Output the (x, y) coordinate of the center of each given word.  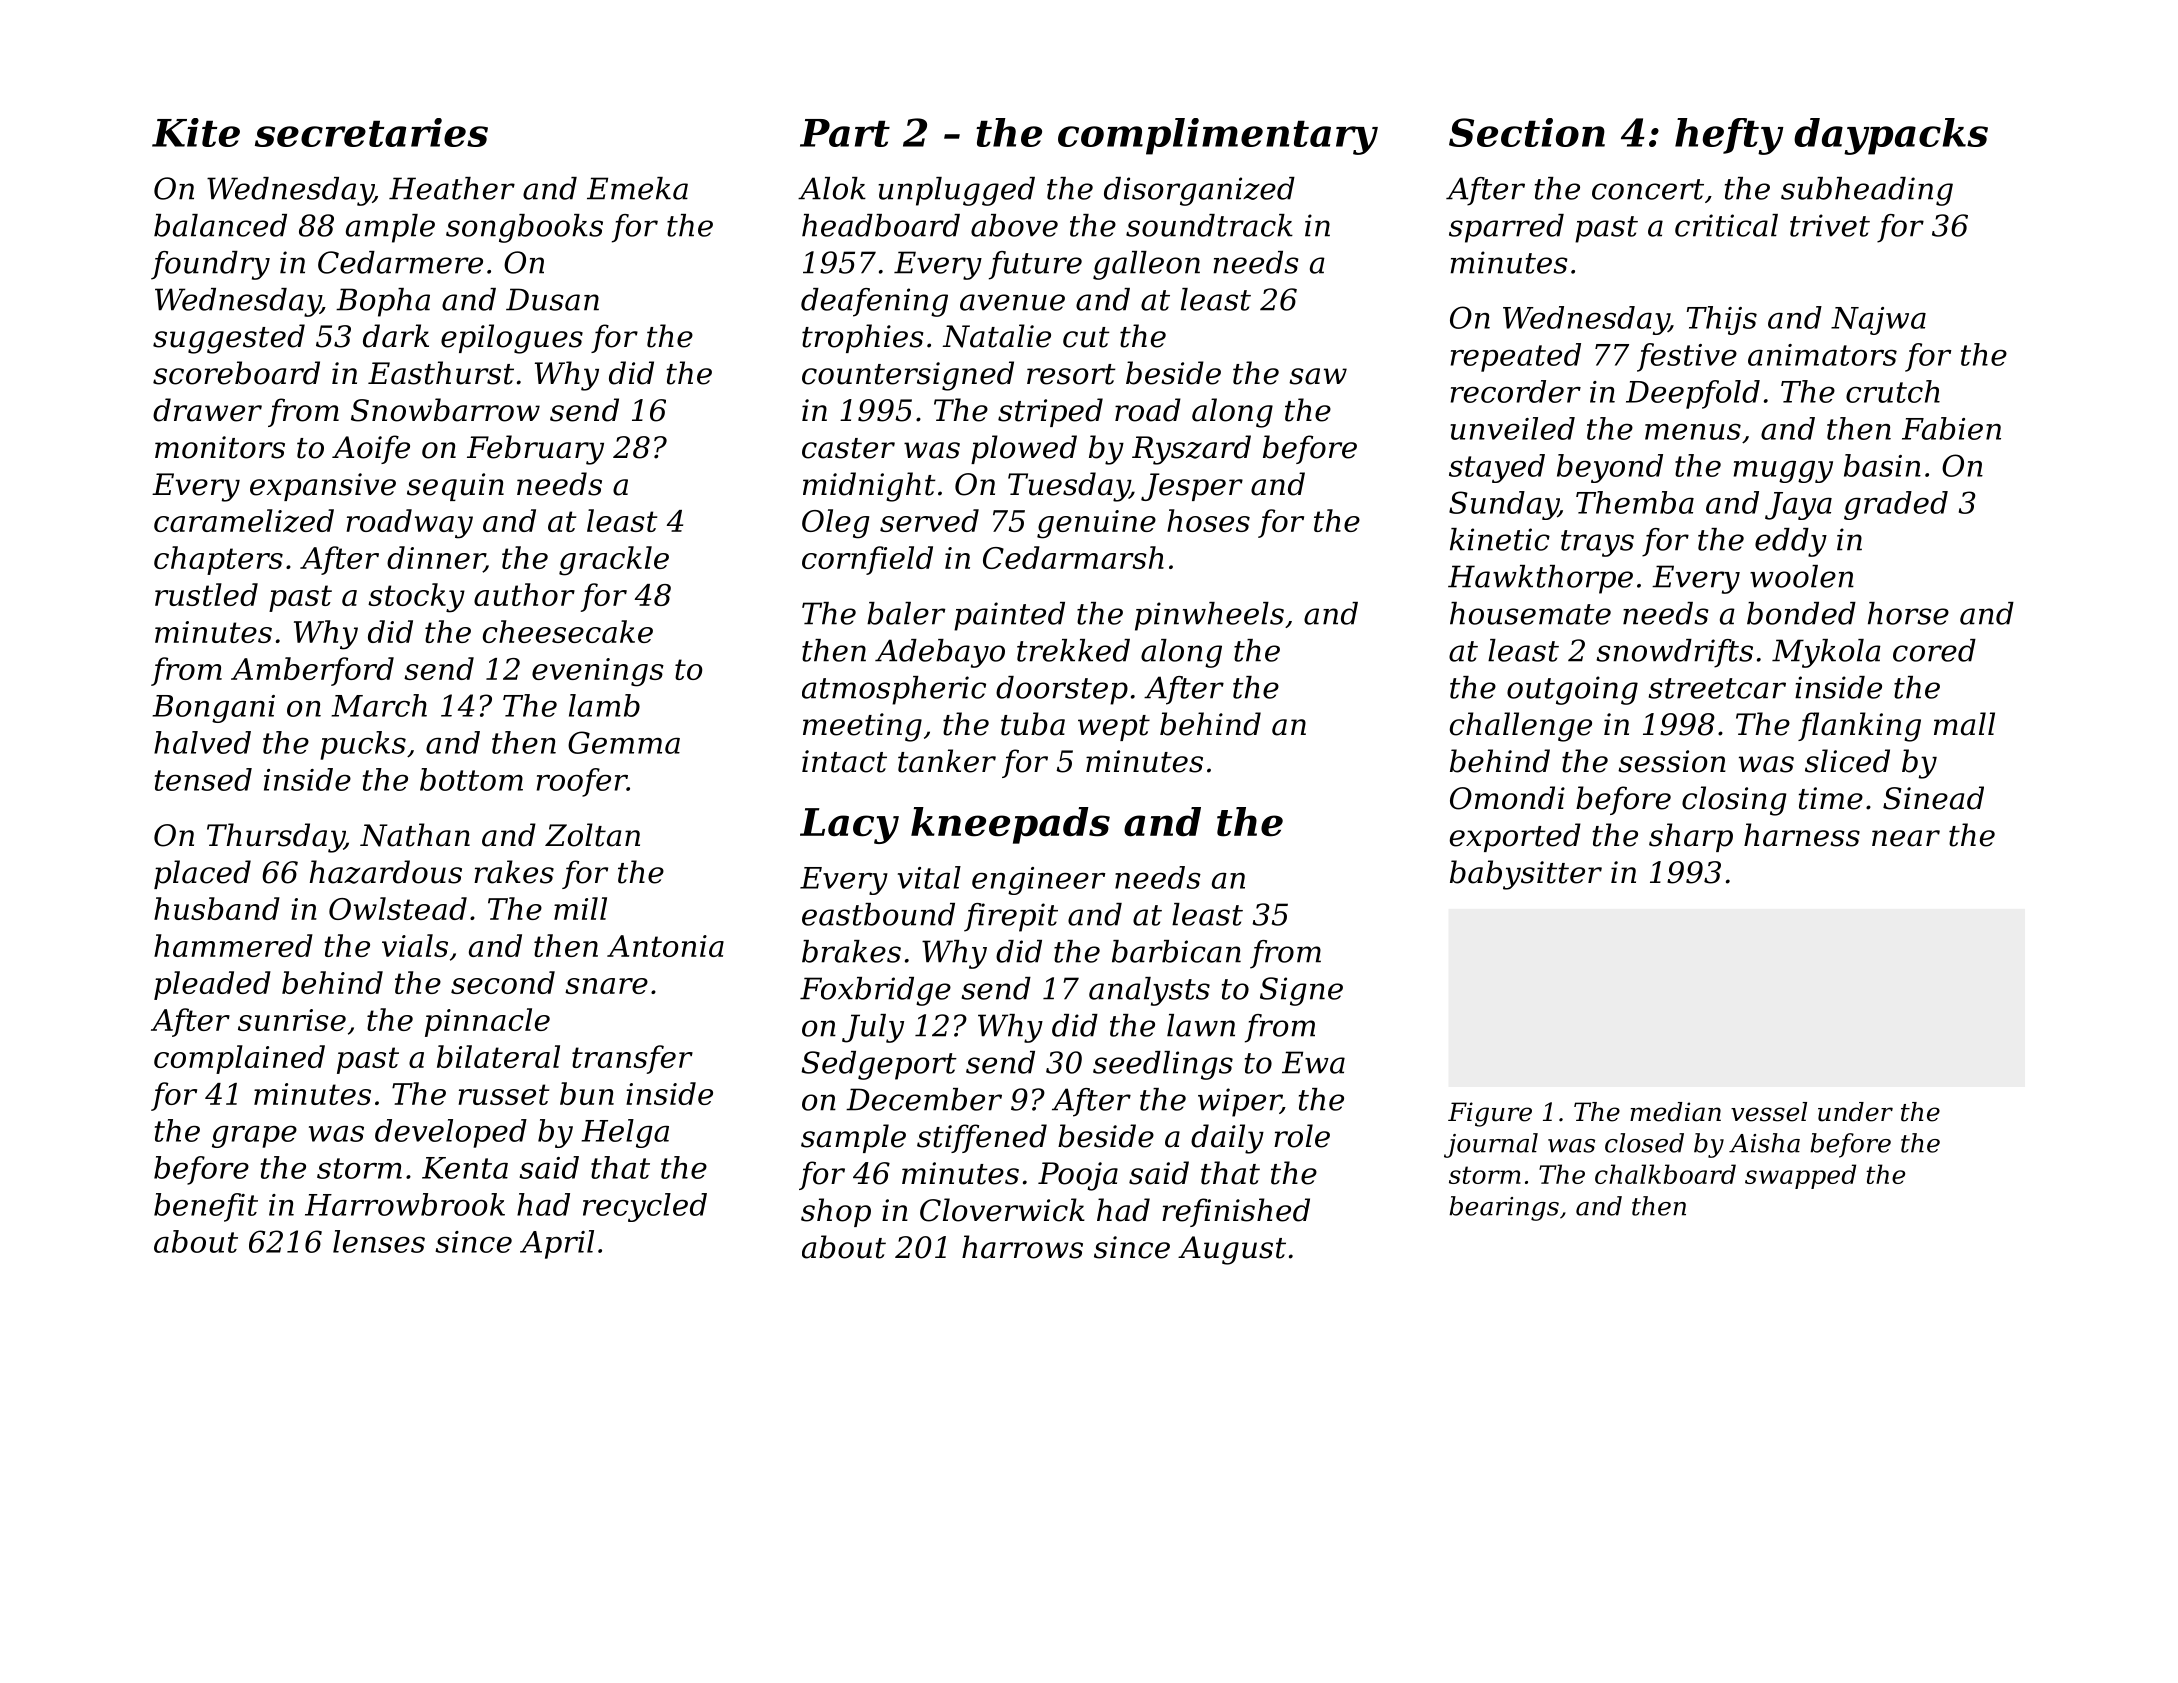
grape (254, 1136)
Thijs (1722, 320)
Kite (196, 132)
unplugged (956, 191)
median (1675, 1112)
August (1232, 1250)
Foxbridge (875, 991)
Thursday (275, 838)
